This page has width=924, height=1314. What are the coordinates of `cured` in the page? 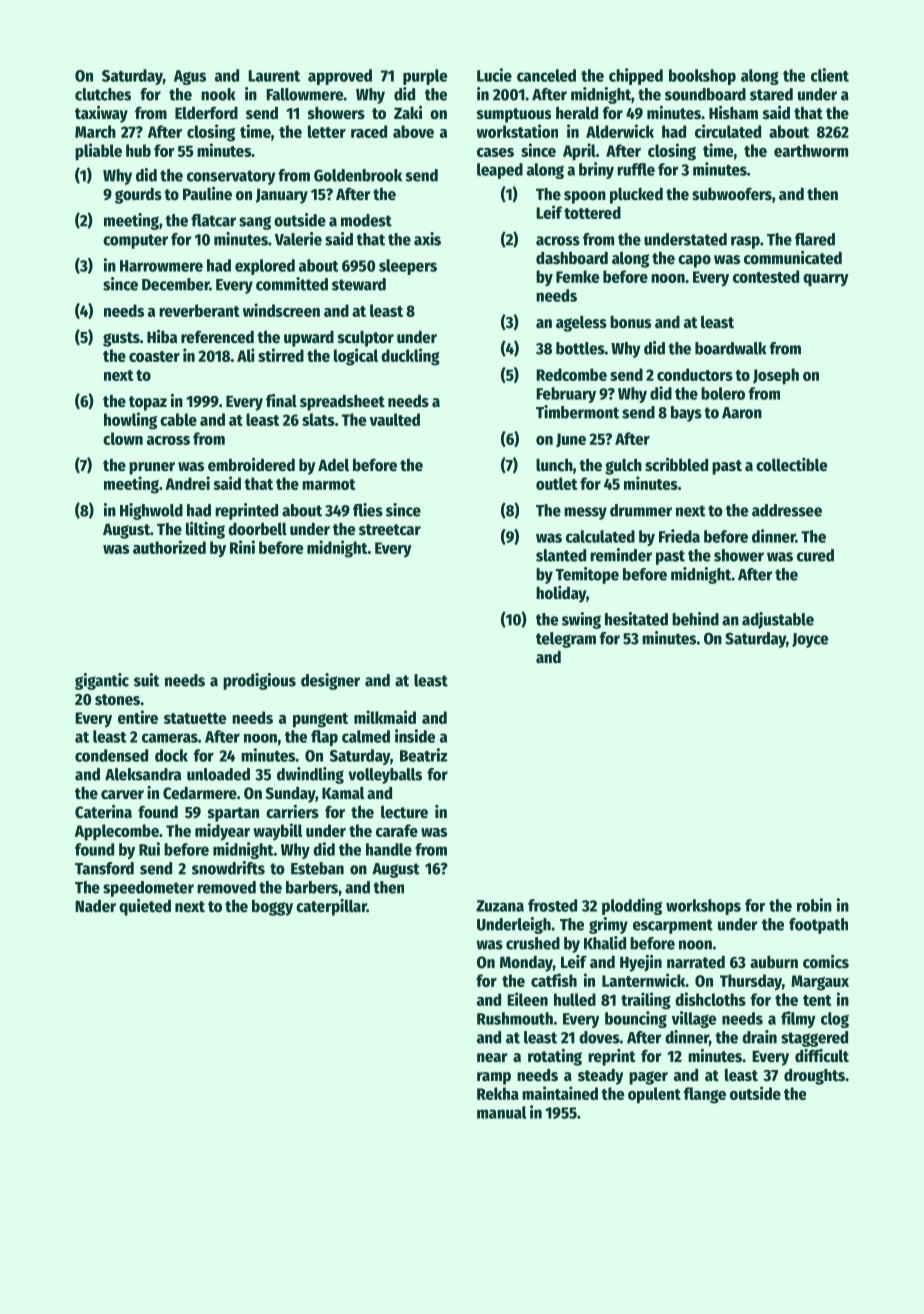 It's located at (815, 555).
